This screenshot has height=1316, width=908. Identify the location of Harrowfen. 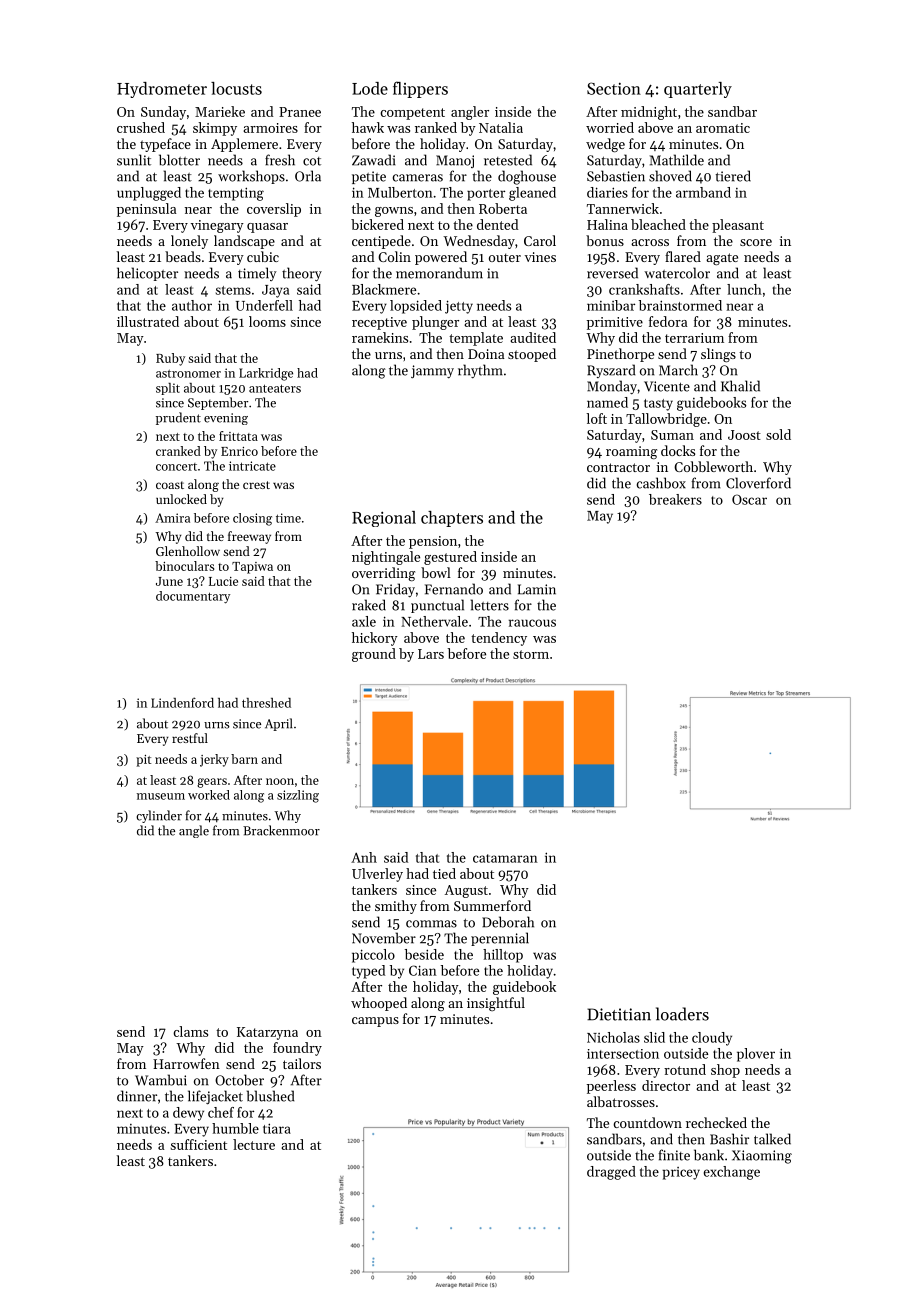
(186, 1063).
